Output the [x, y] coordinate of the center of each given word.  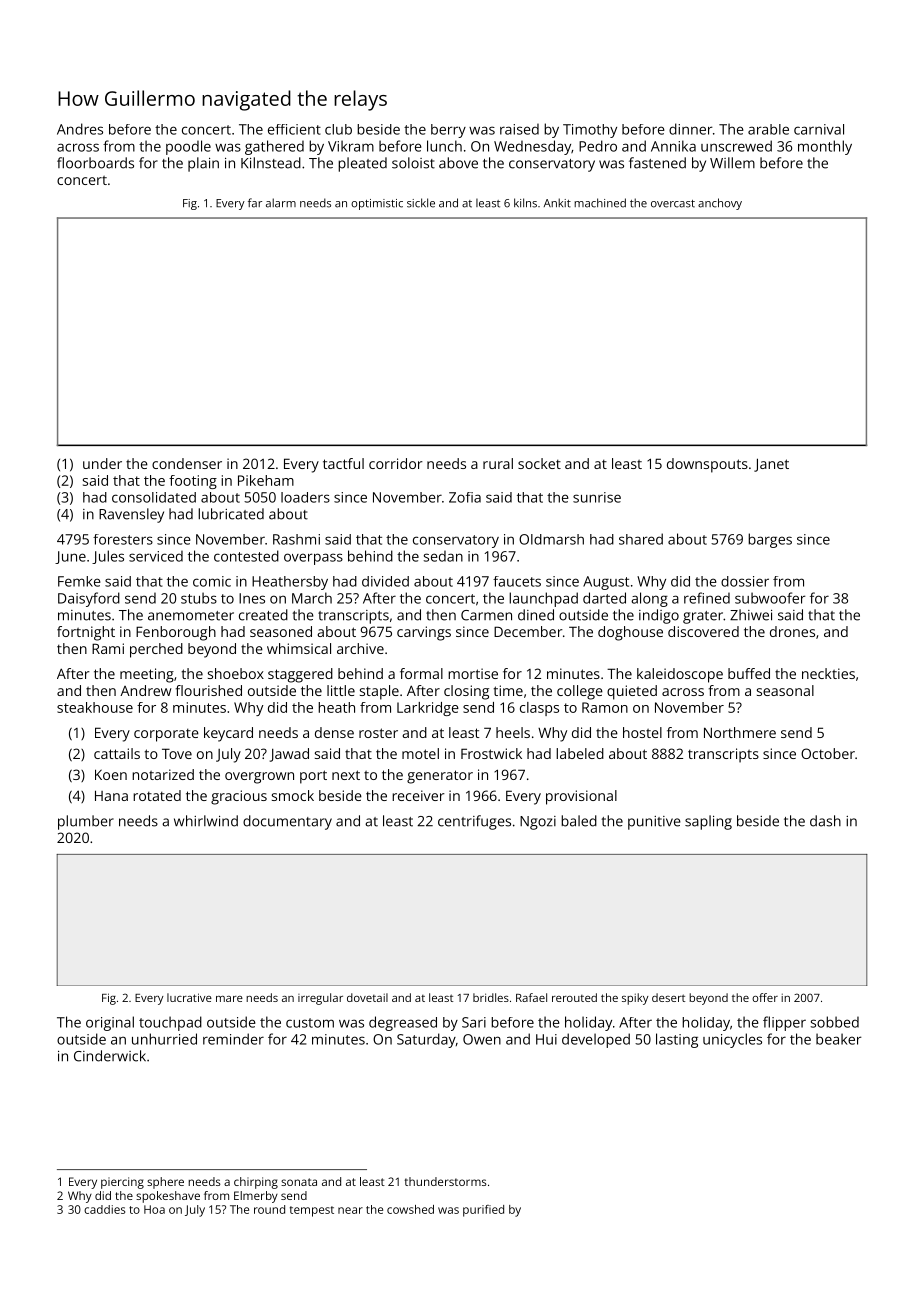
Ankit [557, 203]
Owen [482, 1039]
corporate [166, 735]
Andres [80, 129]
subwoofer [770, 598]
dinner [691, 129]
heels [513, 732]
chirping [256, 1183]
